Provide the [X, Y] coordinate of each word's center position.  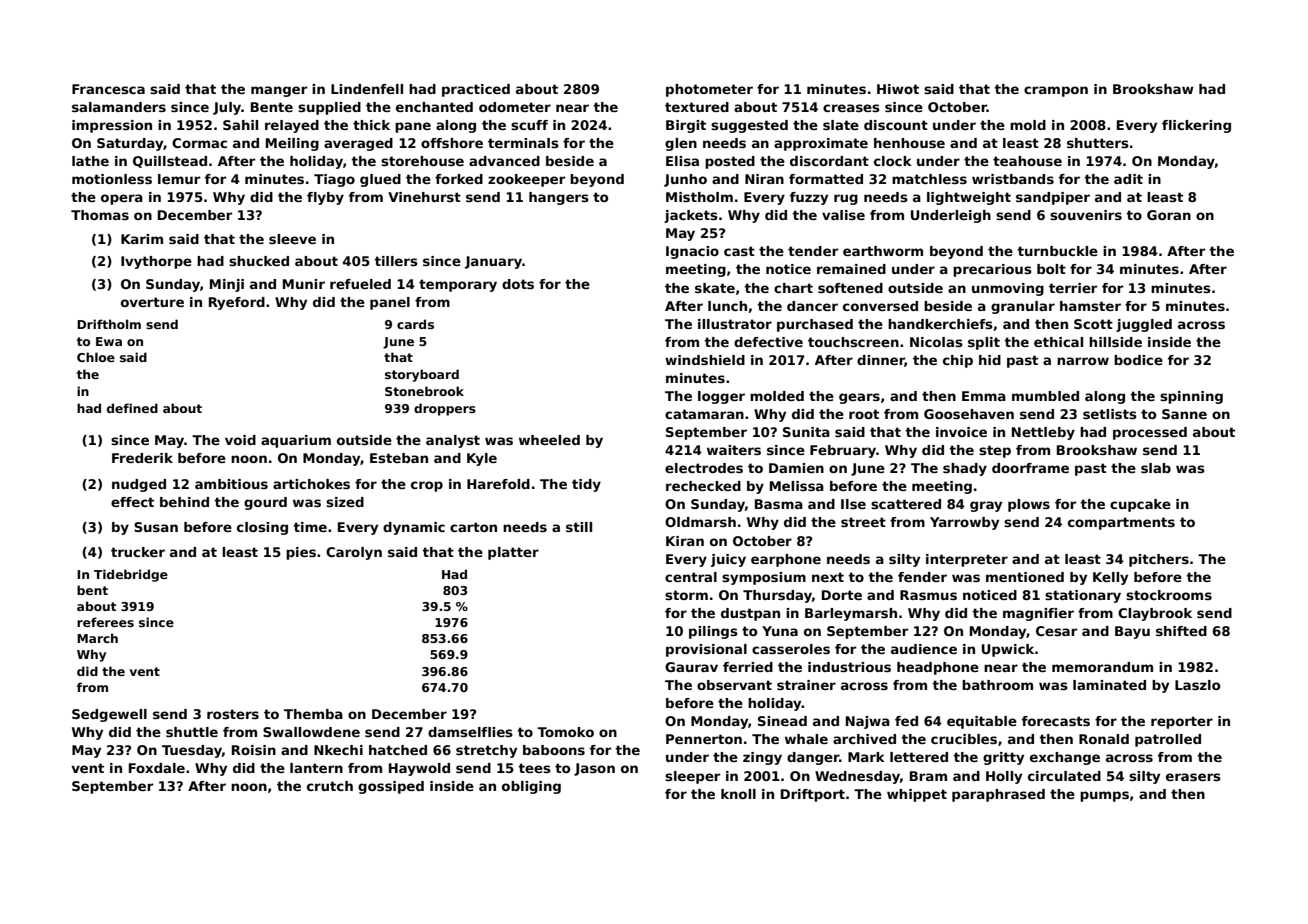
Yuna [780, 631]
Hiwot [898, 89]
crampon [1056, 91]
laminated [1109, 685]
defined [132, 408]
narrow [1083, 361]
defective [768, 342]
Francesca [108, 89]
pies [301, 553]
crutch [330, 786]
